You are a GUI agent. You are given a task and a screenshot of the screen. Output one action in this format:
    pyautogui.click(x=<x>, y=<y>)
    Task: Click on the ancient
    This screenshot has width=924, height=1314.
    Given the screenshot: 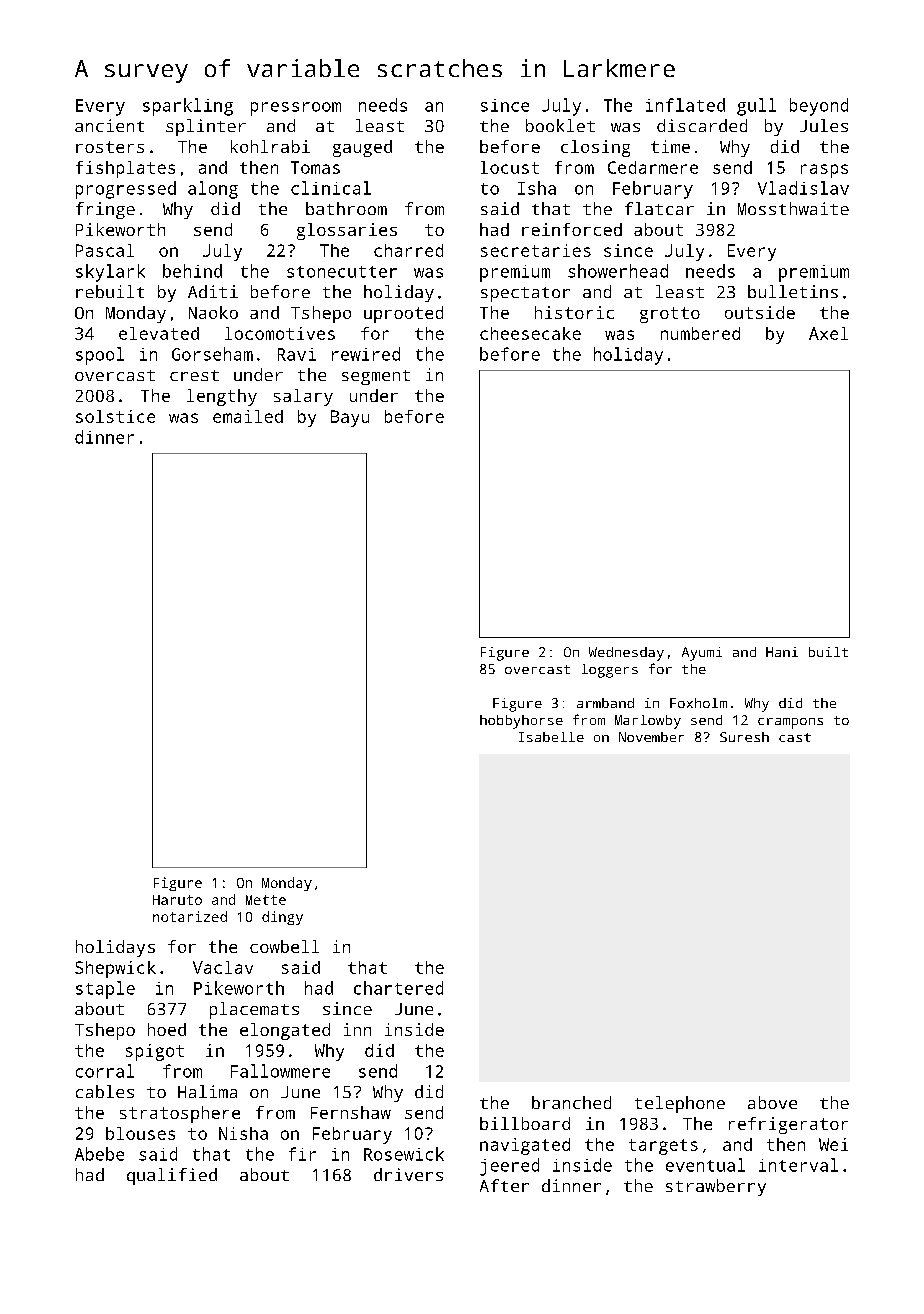 What is the action you would take?
    pyautogui.click(x=109, y=125)
